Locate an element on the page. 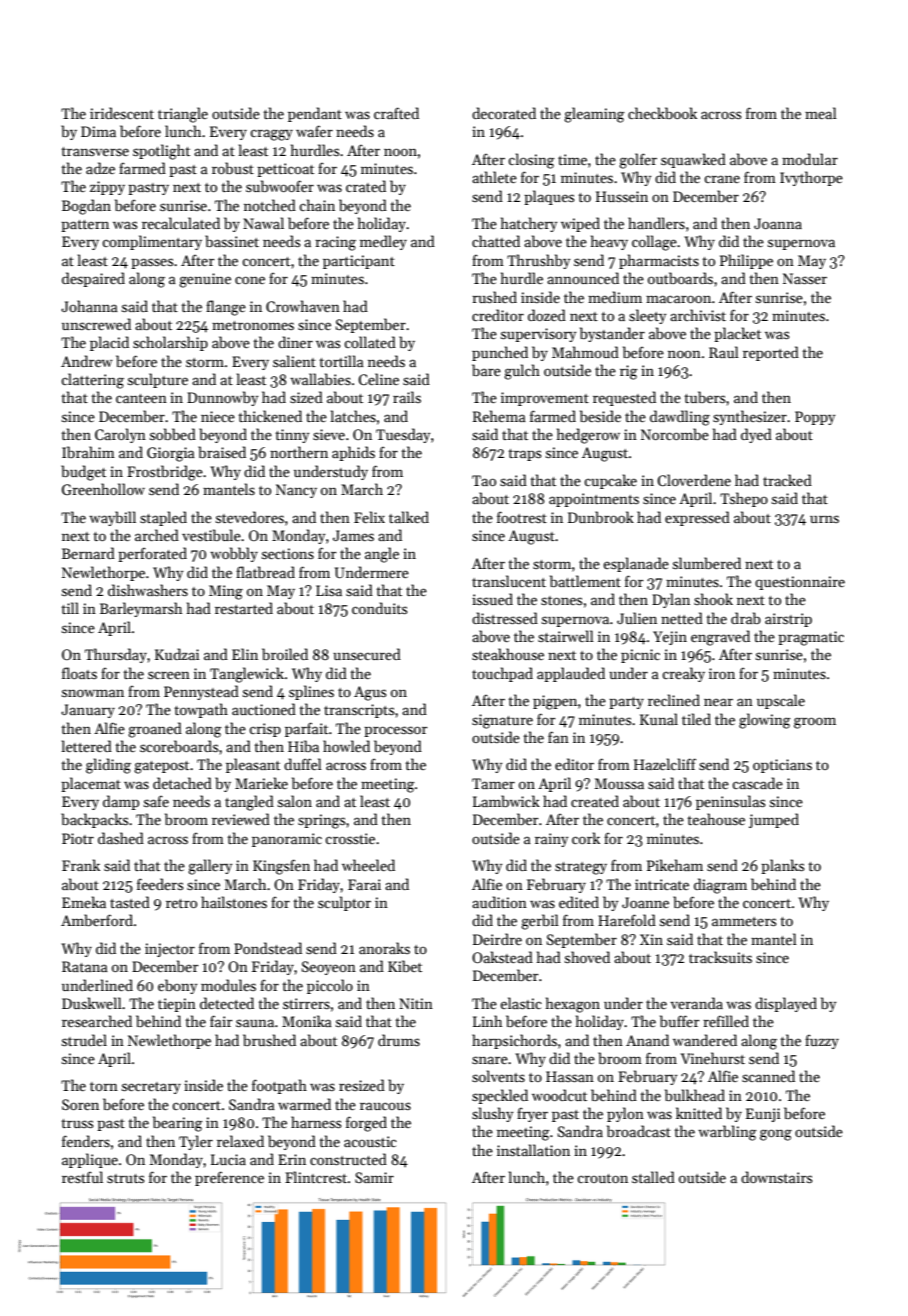 The width and height of the page is (908, 1316). hedgerow is located at coordinates (588, 436).
